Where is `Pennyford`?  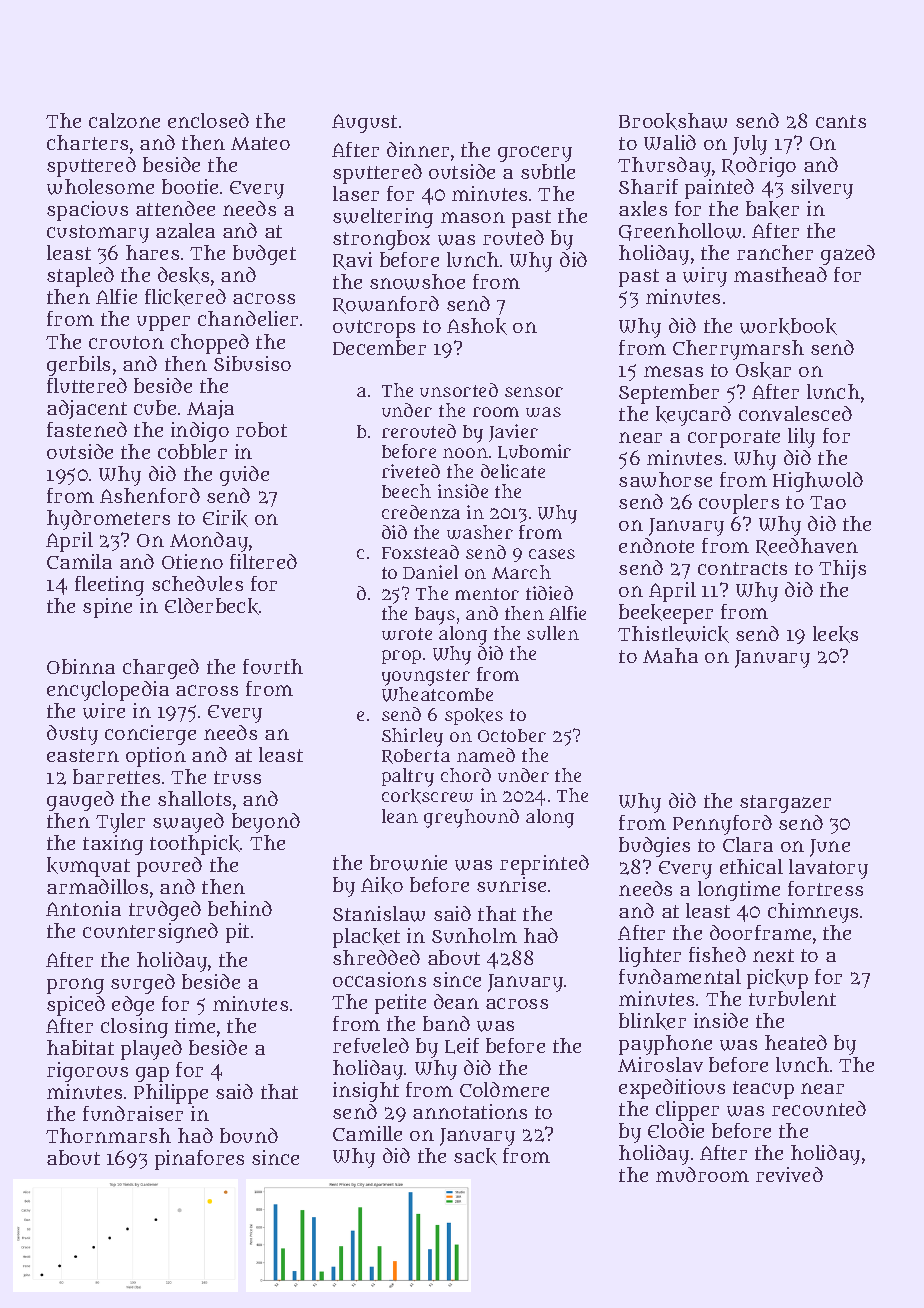 Pennyford is located at coordinates (722, 825).
